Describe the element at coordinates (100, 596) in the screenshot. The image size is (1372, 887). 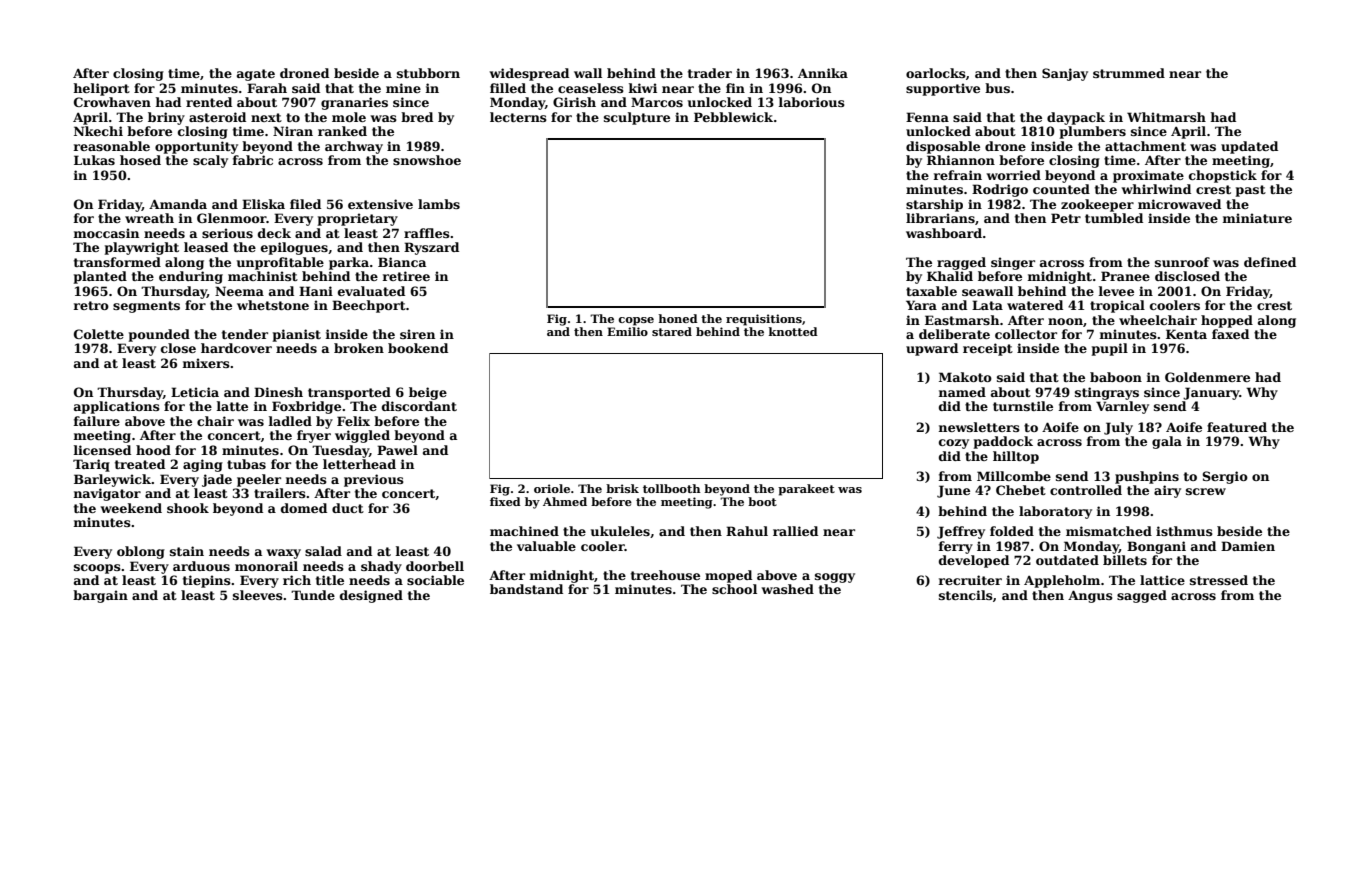
I see `bargain` at that location.
